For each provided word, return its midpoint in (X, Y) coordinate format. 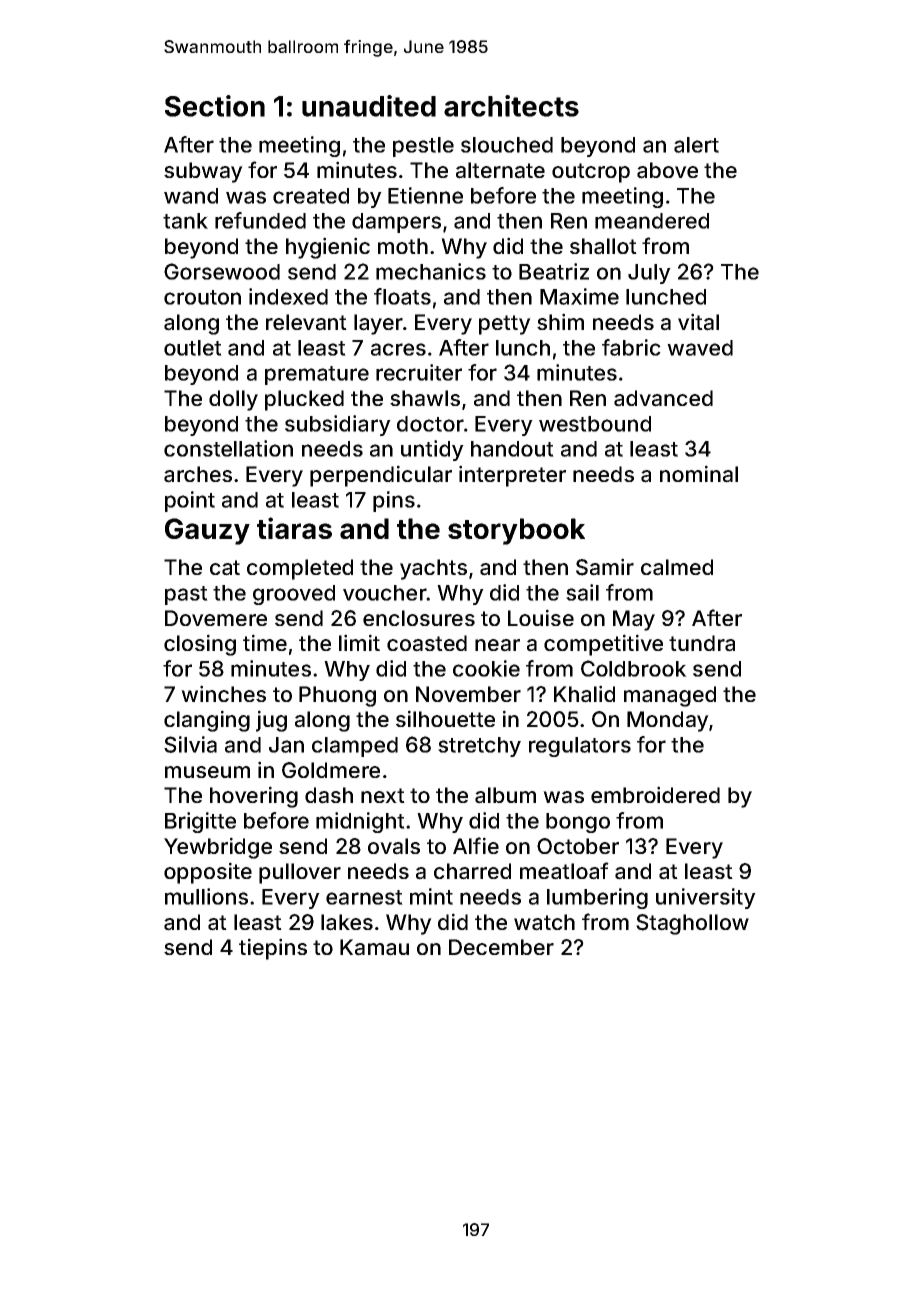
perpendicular (381, 476)
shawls (425, 398)
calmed (677, 567)
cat (225, 568)
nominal (699, 474)
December (501, 947)
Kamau (374, 947)
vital (698, 322)
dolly (233, 400)
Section (215, 106)
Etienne (425, 195)
